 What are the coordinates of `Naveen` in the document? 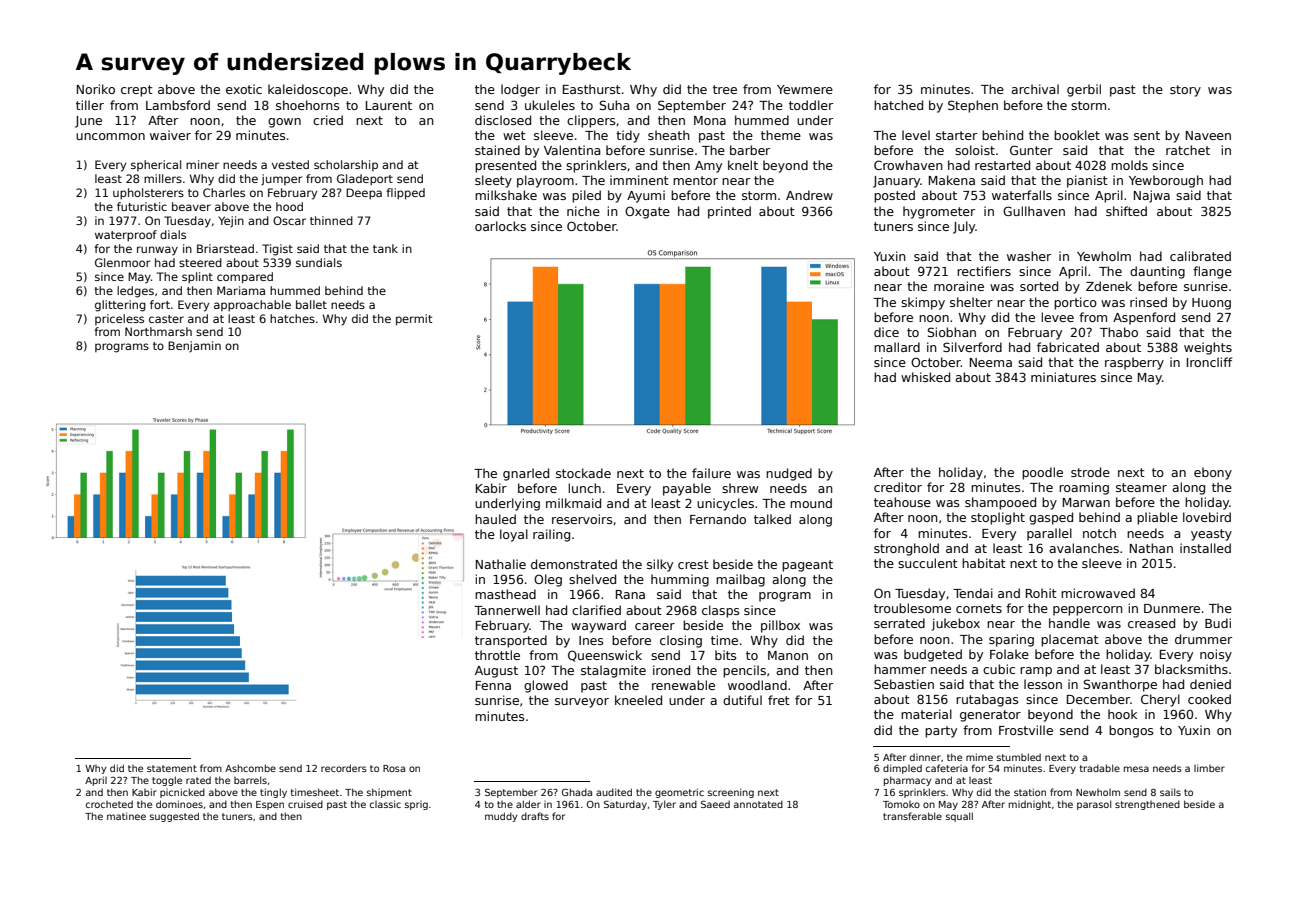 It's located at (1208, 135).
